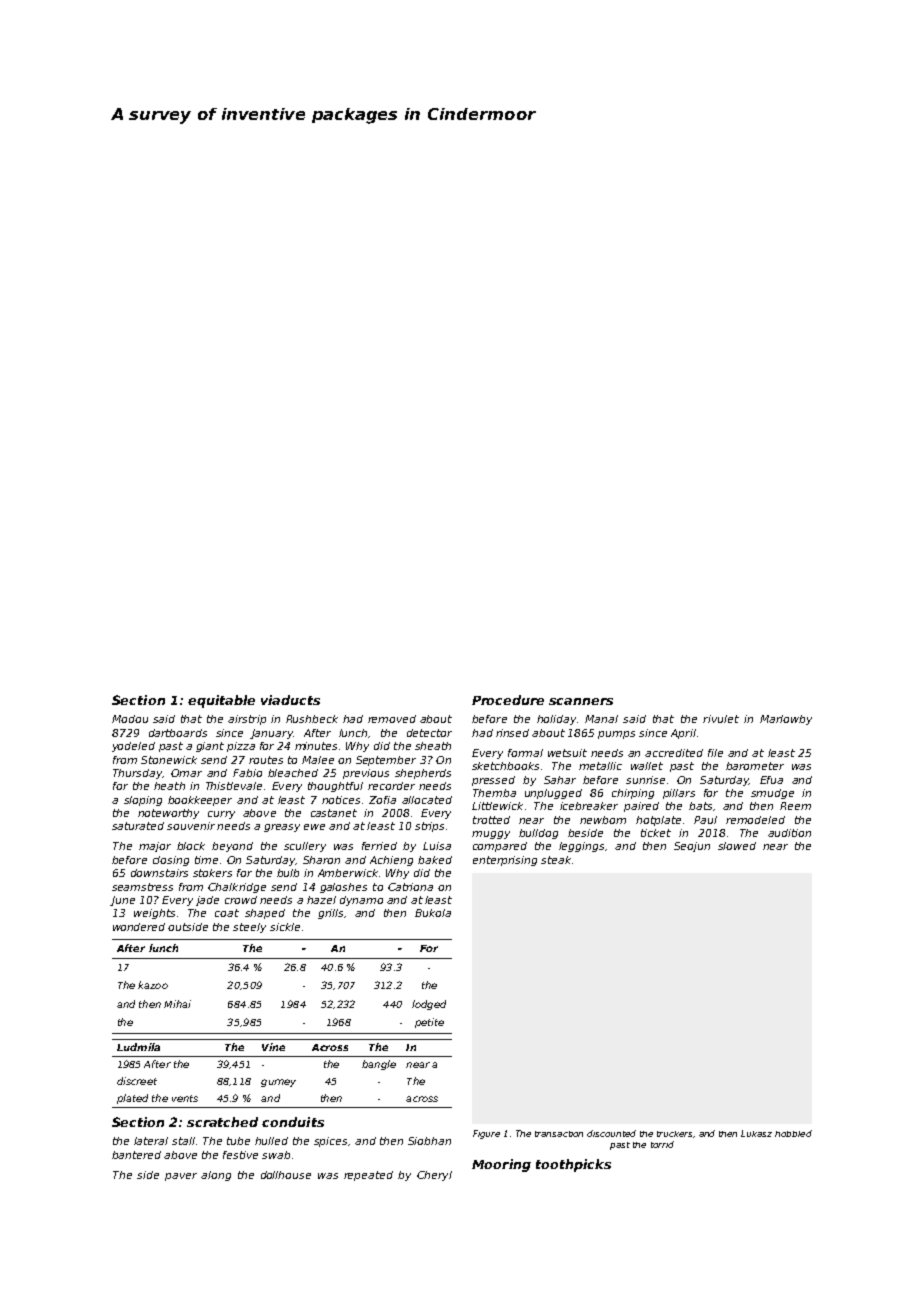 Image resolution: width=924 pixels, height=1308 pixels. Describe the element at coordinates (392, 719) in the document. I see `removed` at that location.
